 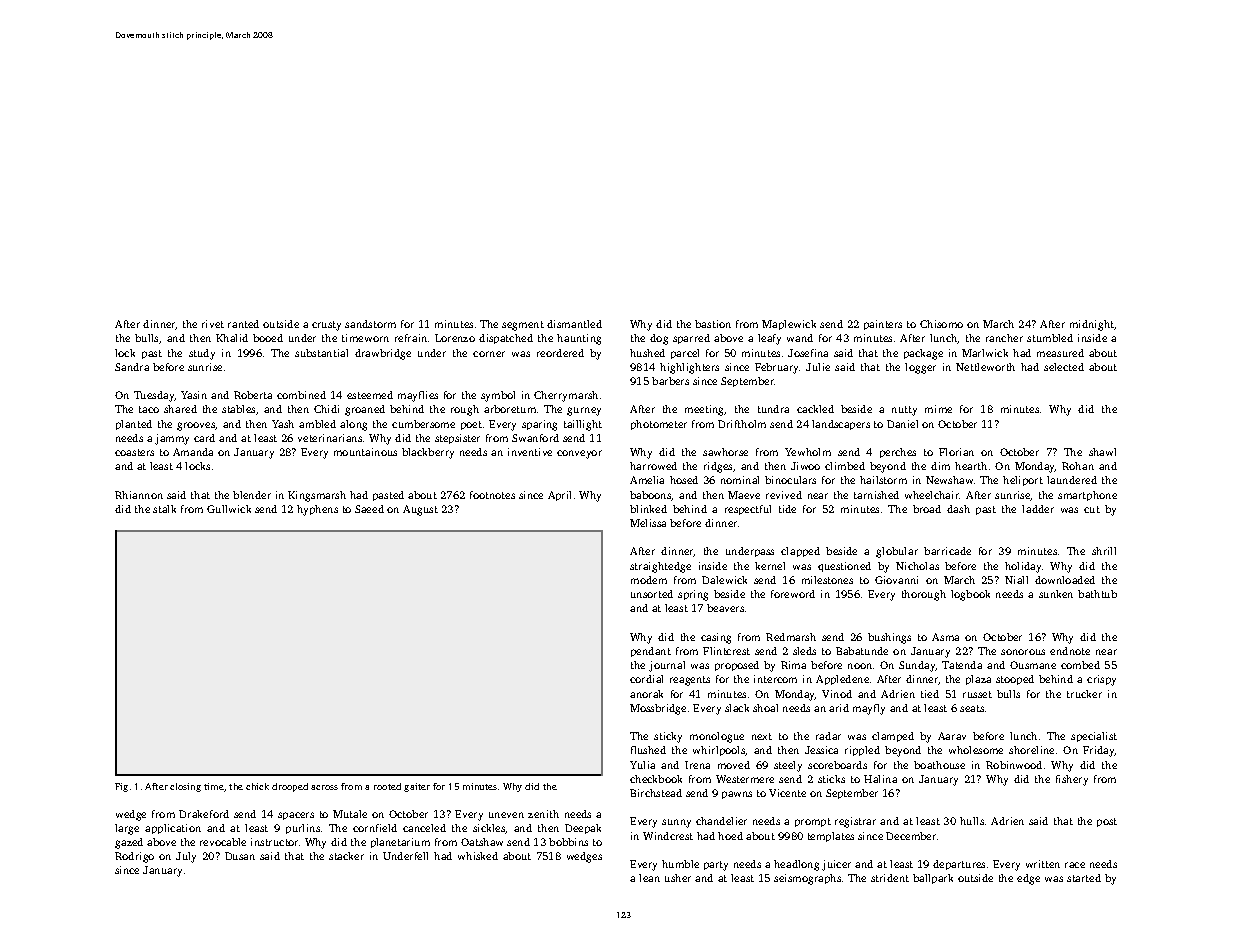 What do you see at coordinates (658, 709) in the page?
I see `Mossbridge` at bounding box center [658, 709].
